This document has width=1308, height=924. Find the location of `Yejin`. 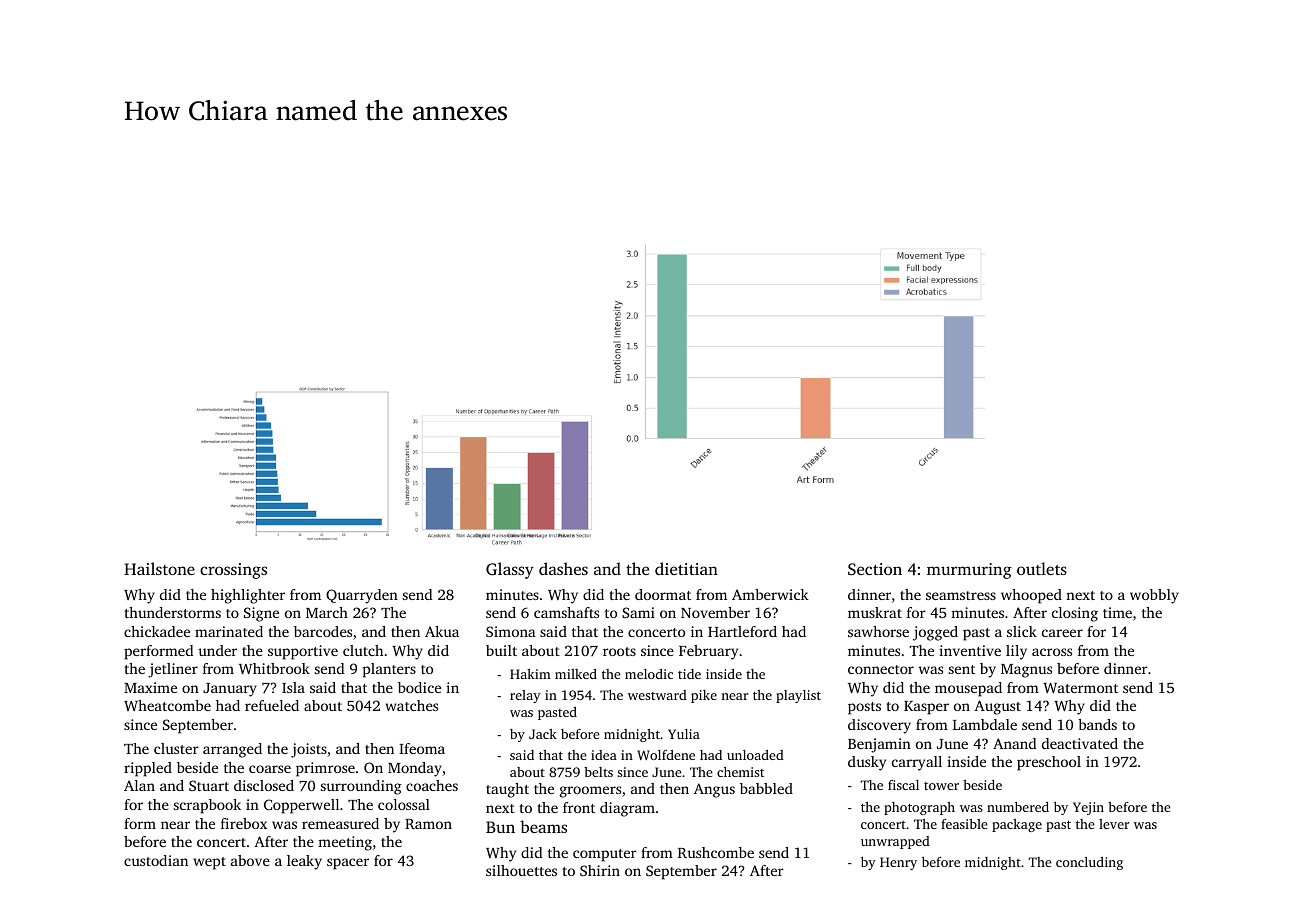

Yejin is located at coordinates (1088, 808).
